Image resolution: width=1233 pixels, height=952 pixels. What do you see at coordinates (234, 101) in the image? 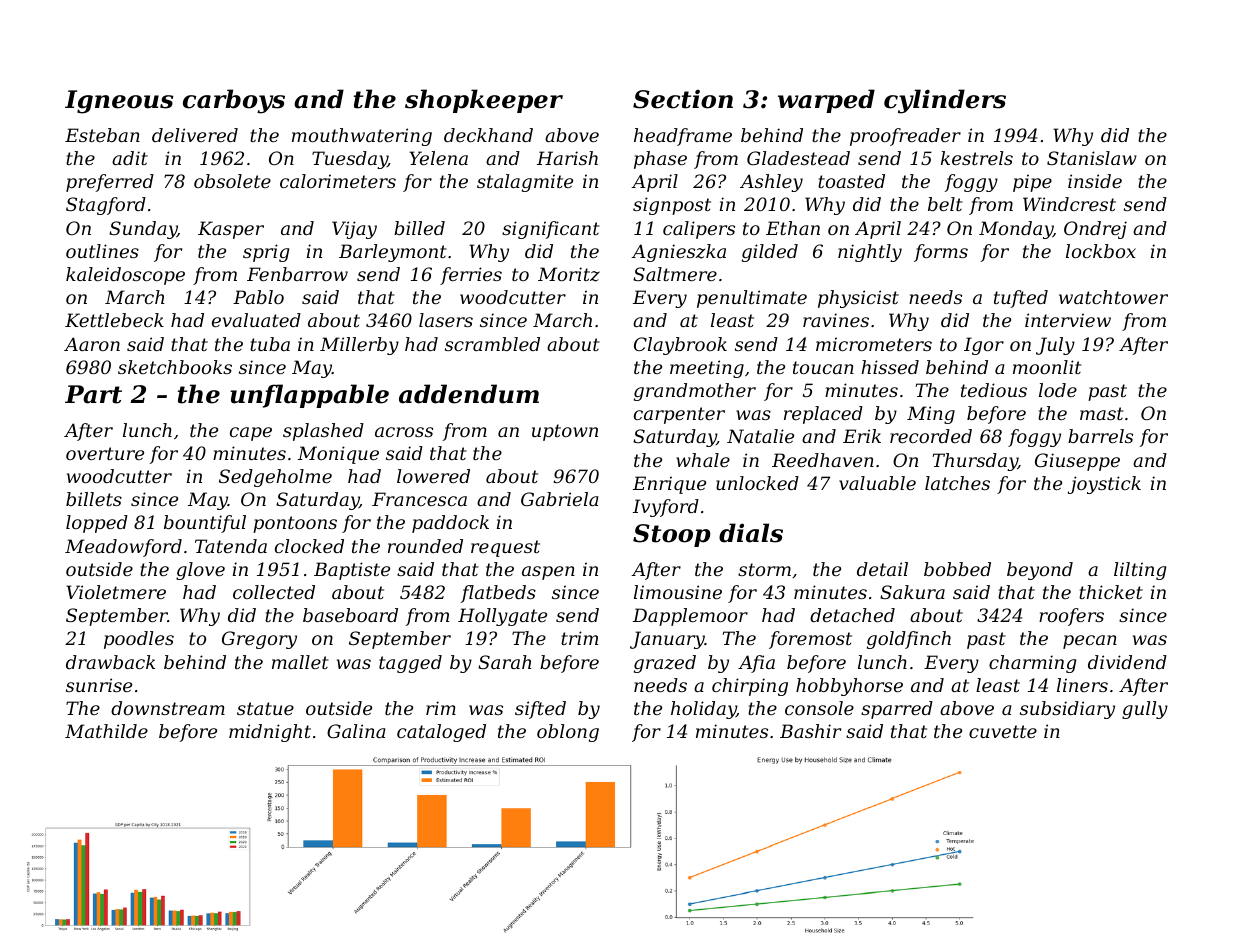
I see `carboys` at bounding box center [234, 101].
